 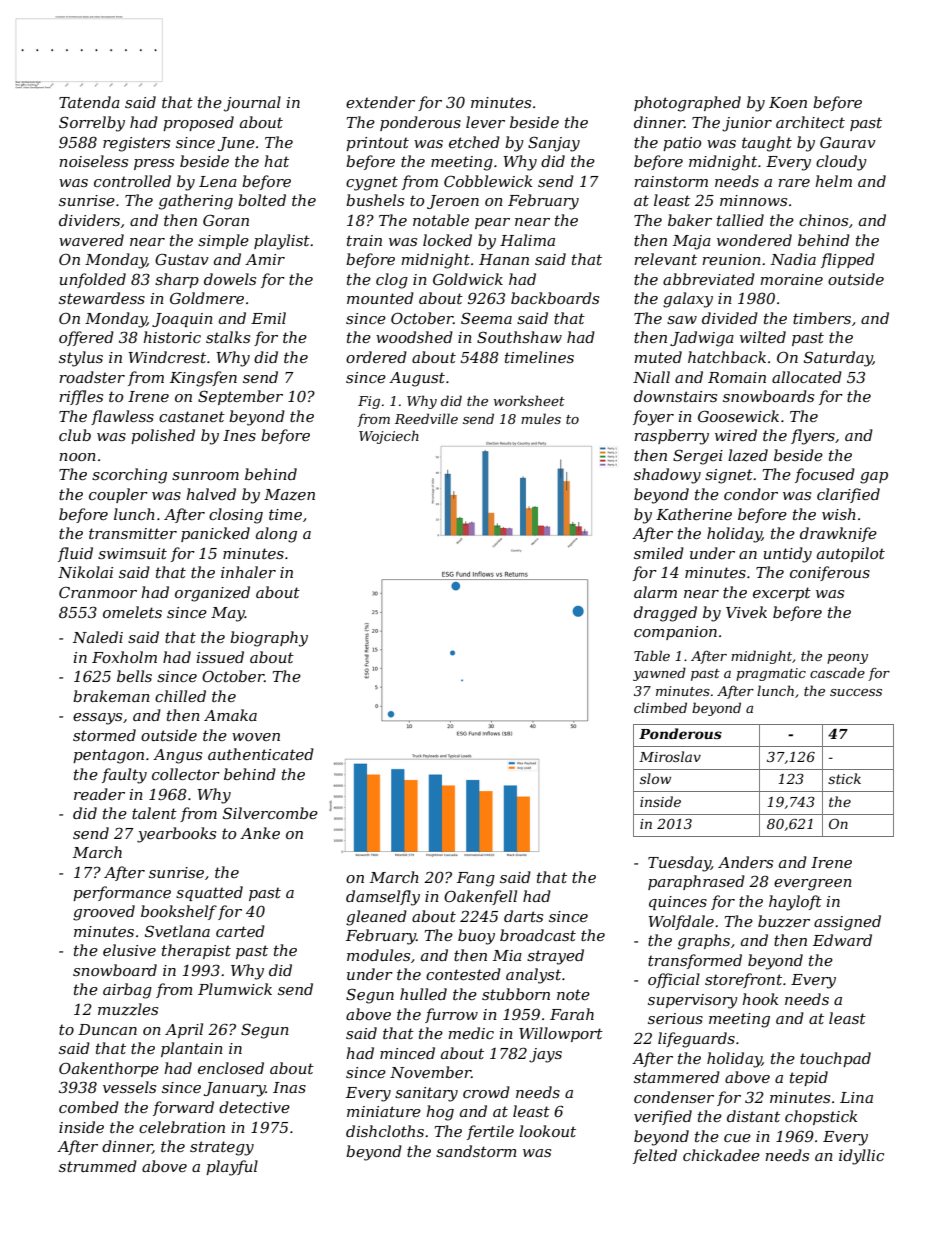 I want to click on Tatenda, so click(x=89, y=102).
